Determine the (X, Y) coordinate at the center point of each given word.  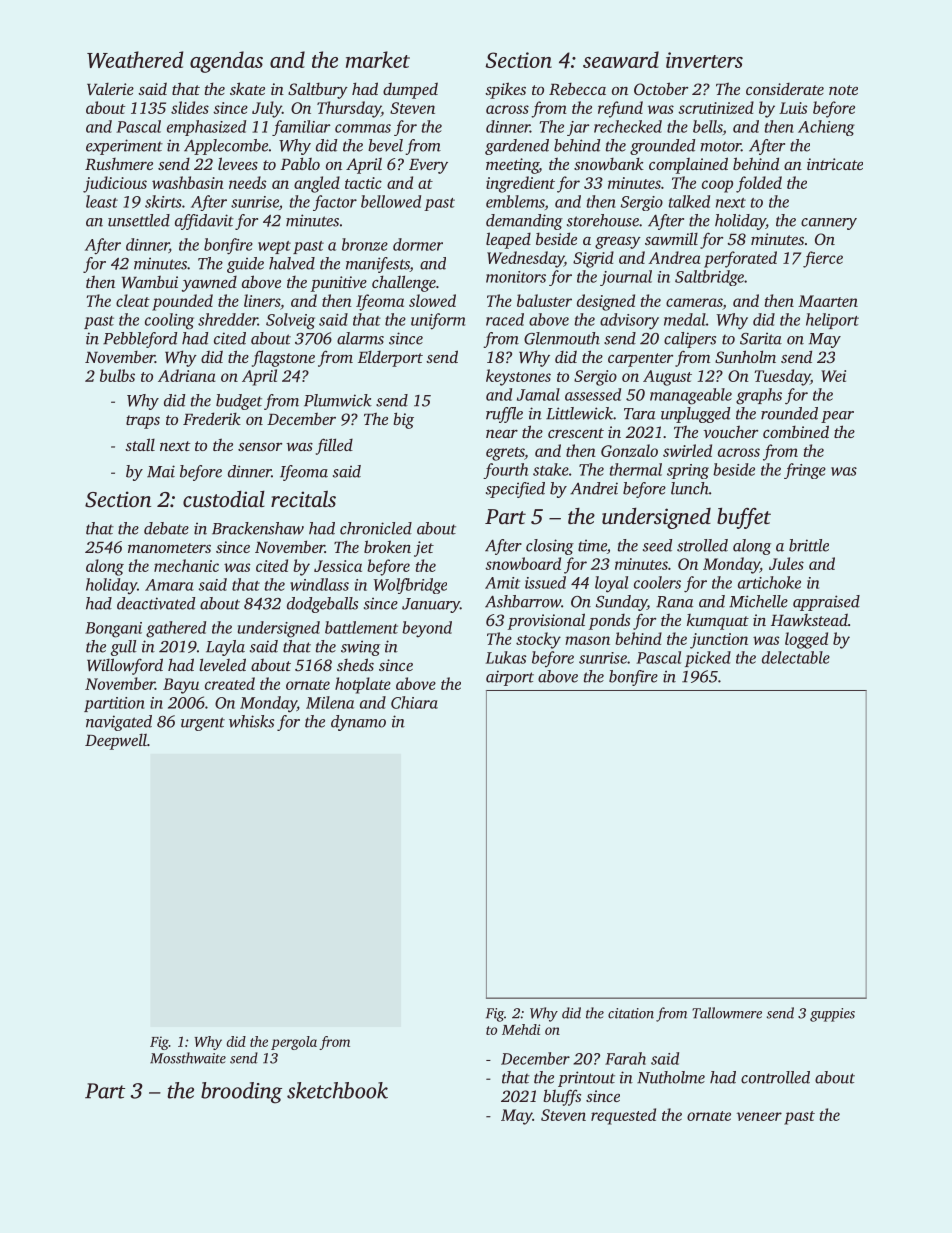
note (843, 90)
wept (274, 247)
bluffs (562, 1097)
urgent (203, 724)
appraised (826, 603)
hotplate (363, 685)
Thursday (349, 109)
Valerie (110, 88)
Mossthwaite (188, 1058)
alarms (360, 338)
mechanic (186, 565)
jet (424, 549)
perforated (740, 259)
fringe (805, 471)
